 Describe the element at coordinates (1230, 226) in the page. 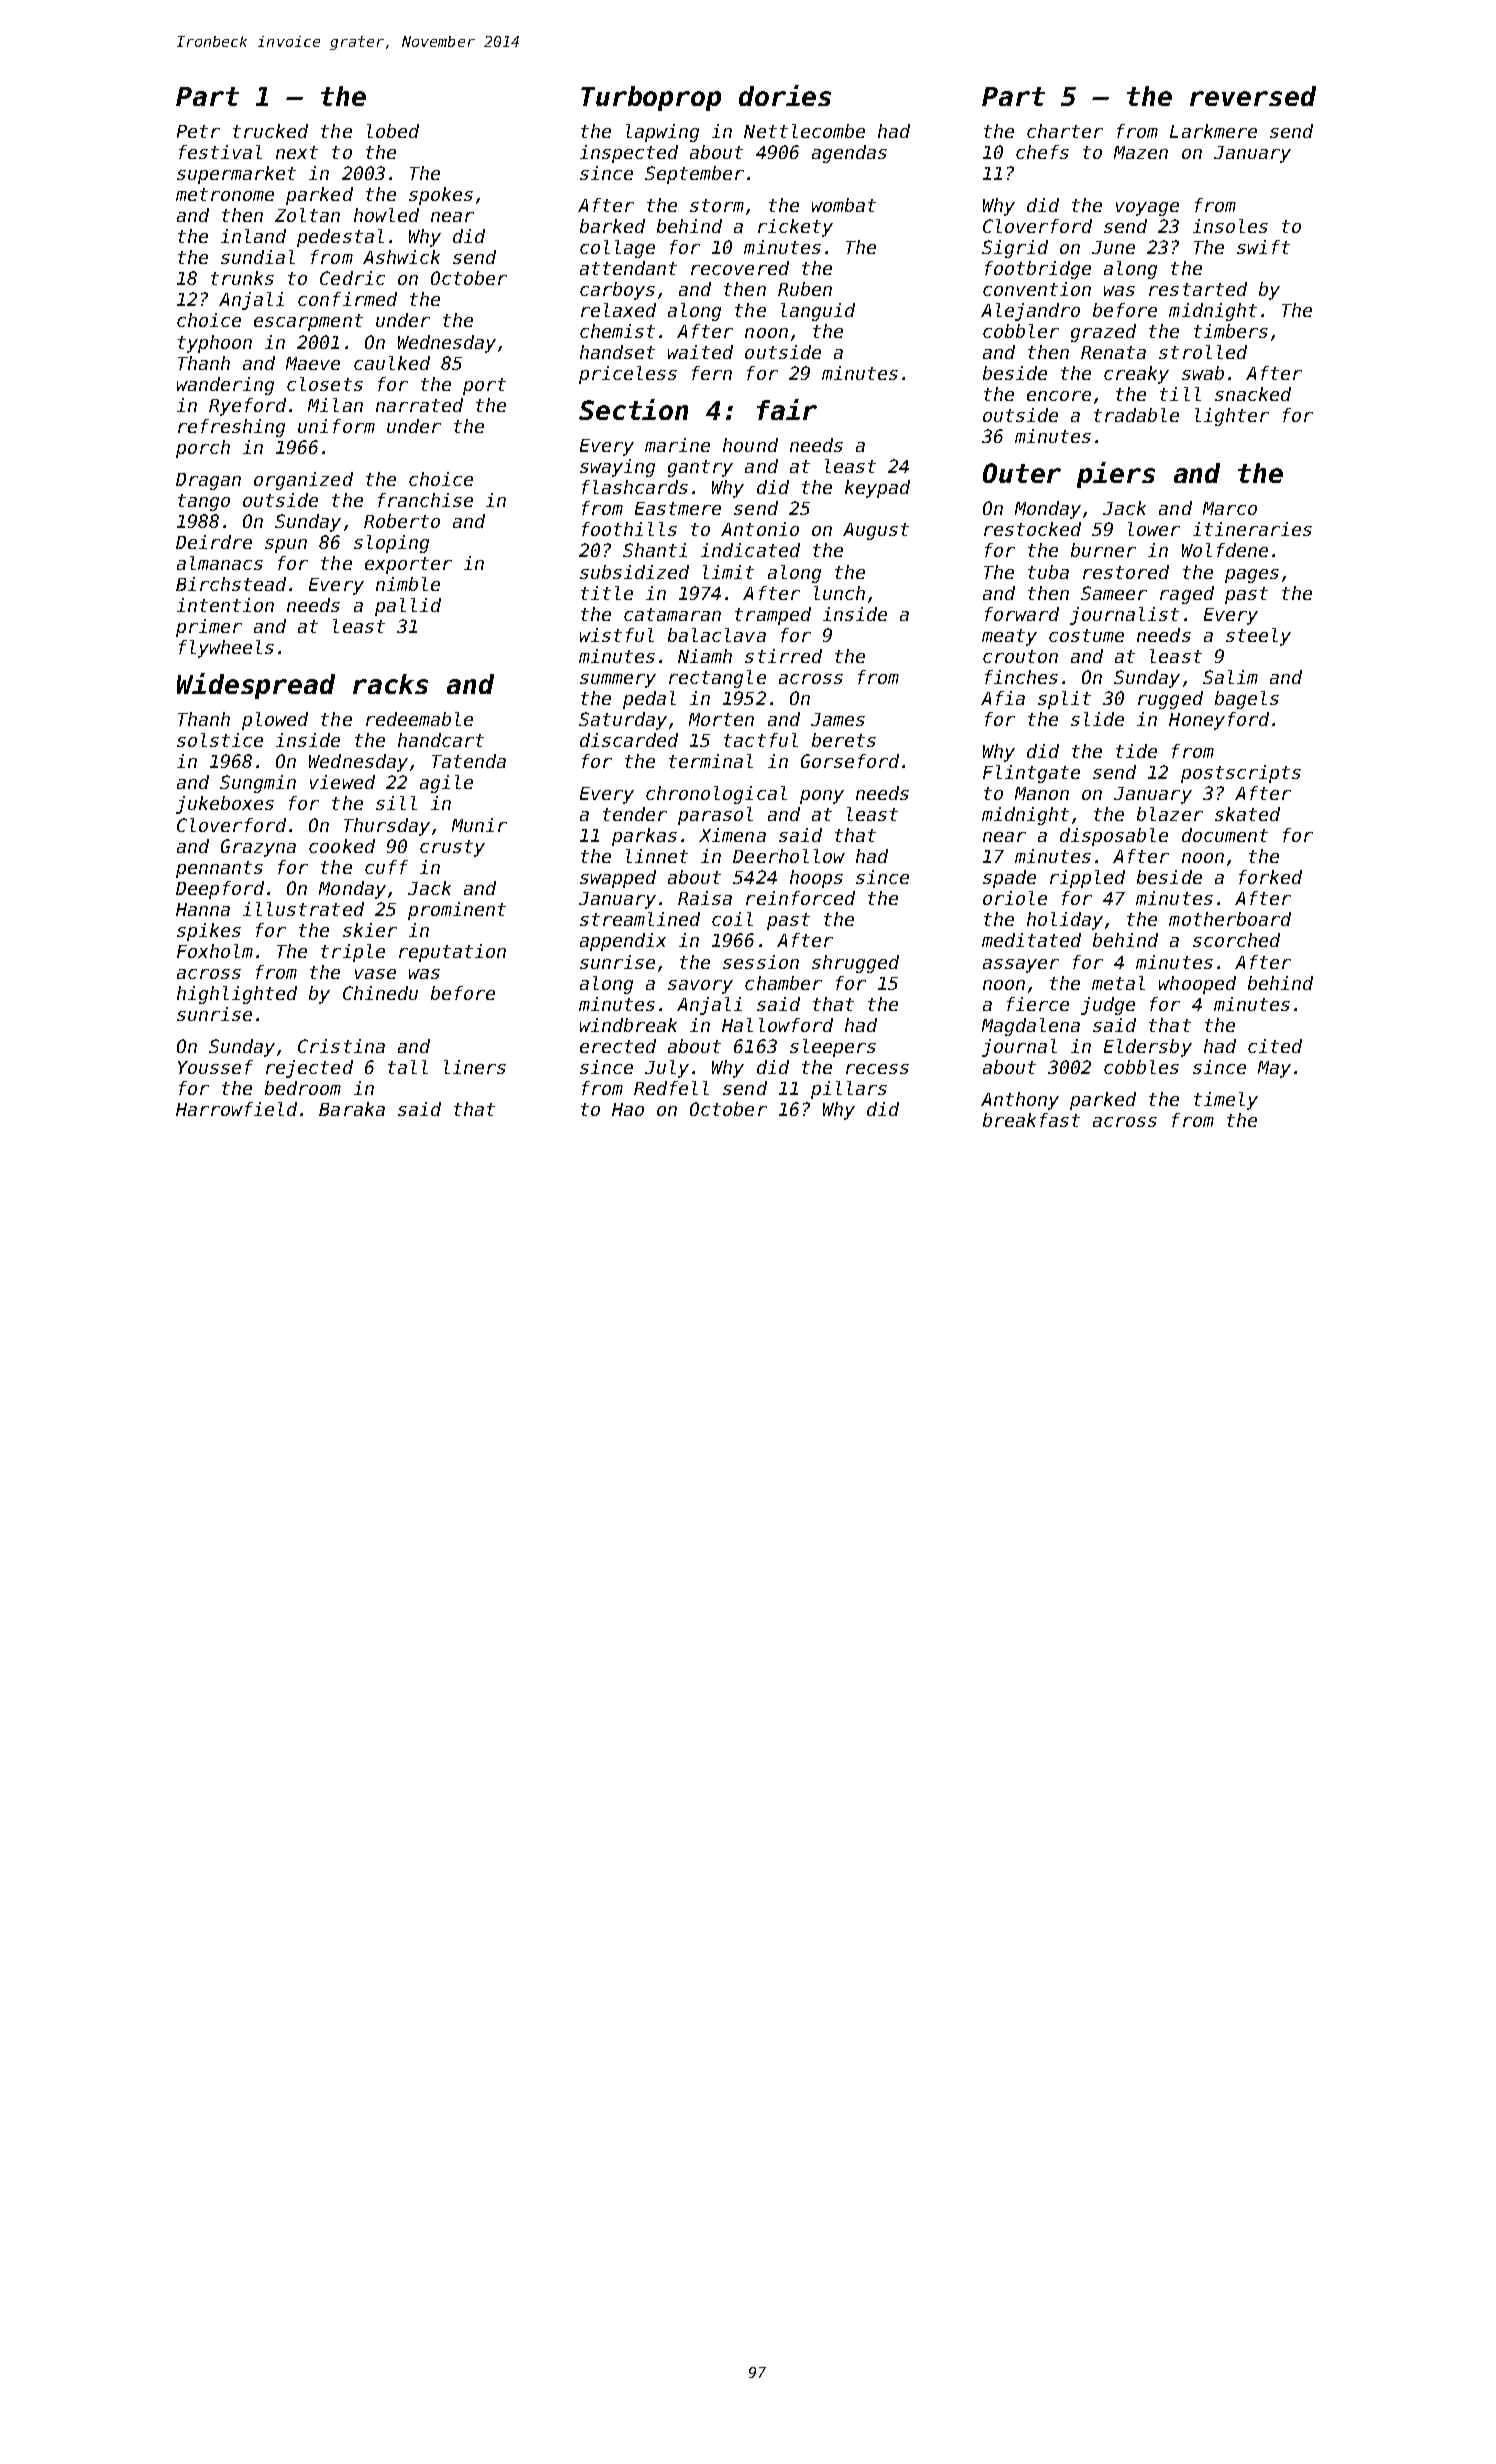

I see `insoles` at that location.
